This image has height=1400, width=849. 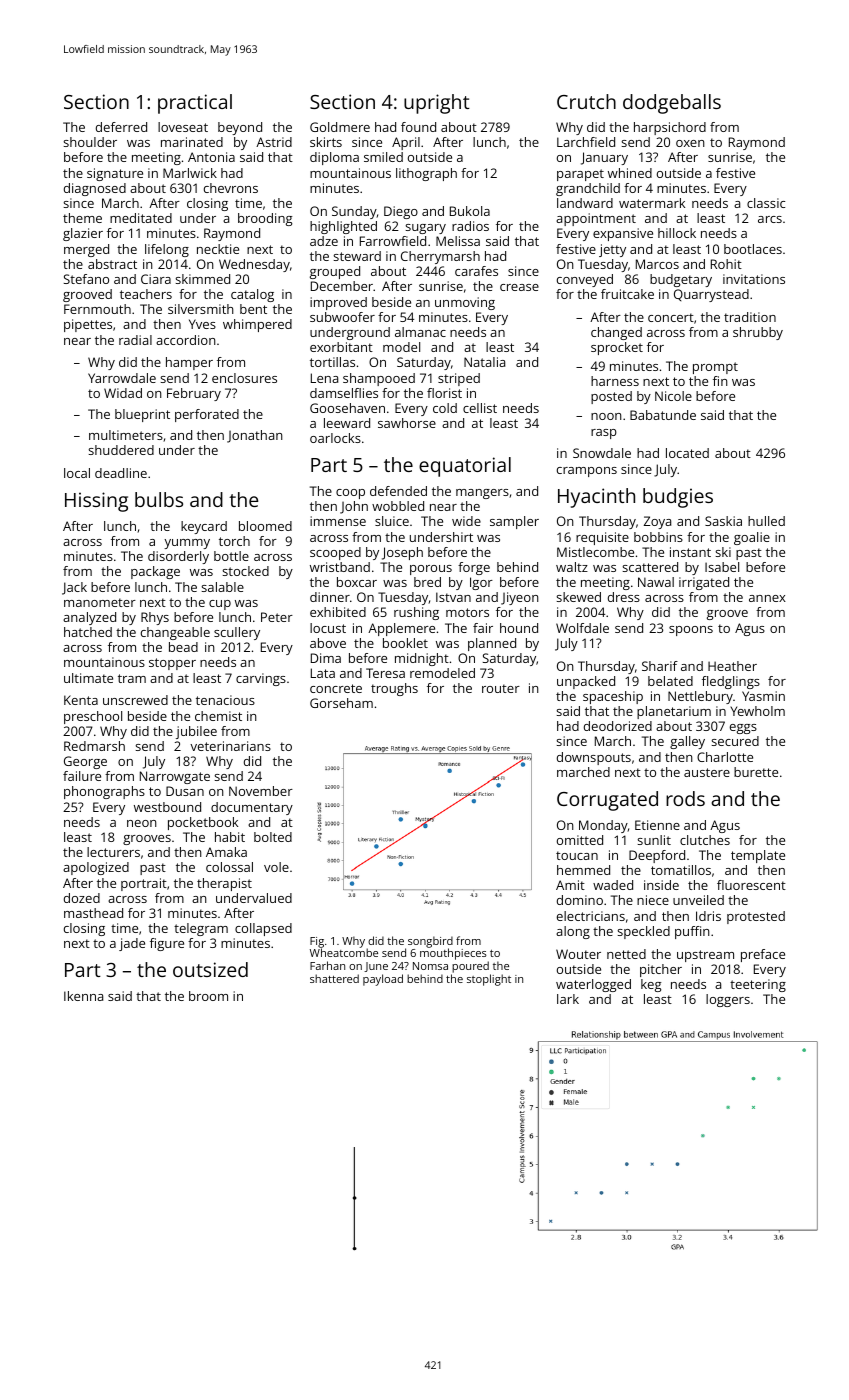 What do you see at coordinates (334, 158) in the image?
I see `diploma` at bounding box center [334, 158].
